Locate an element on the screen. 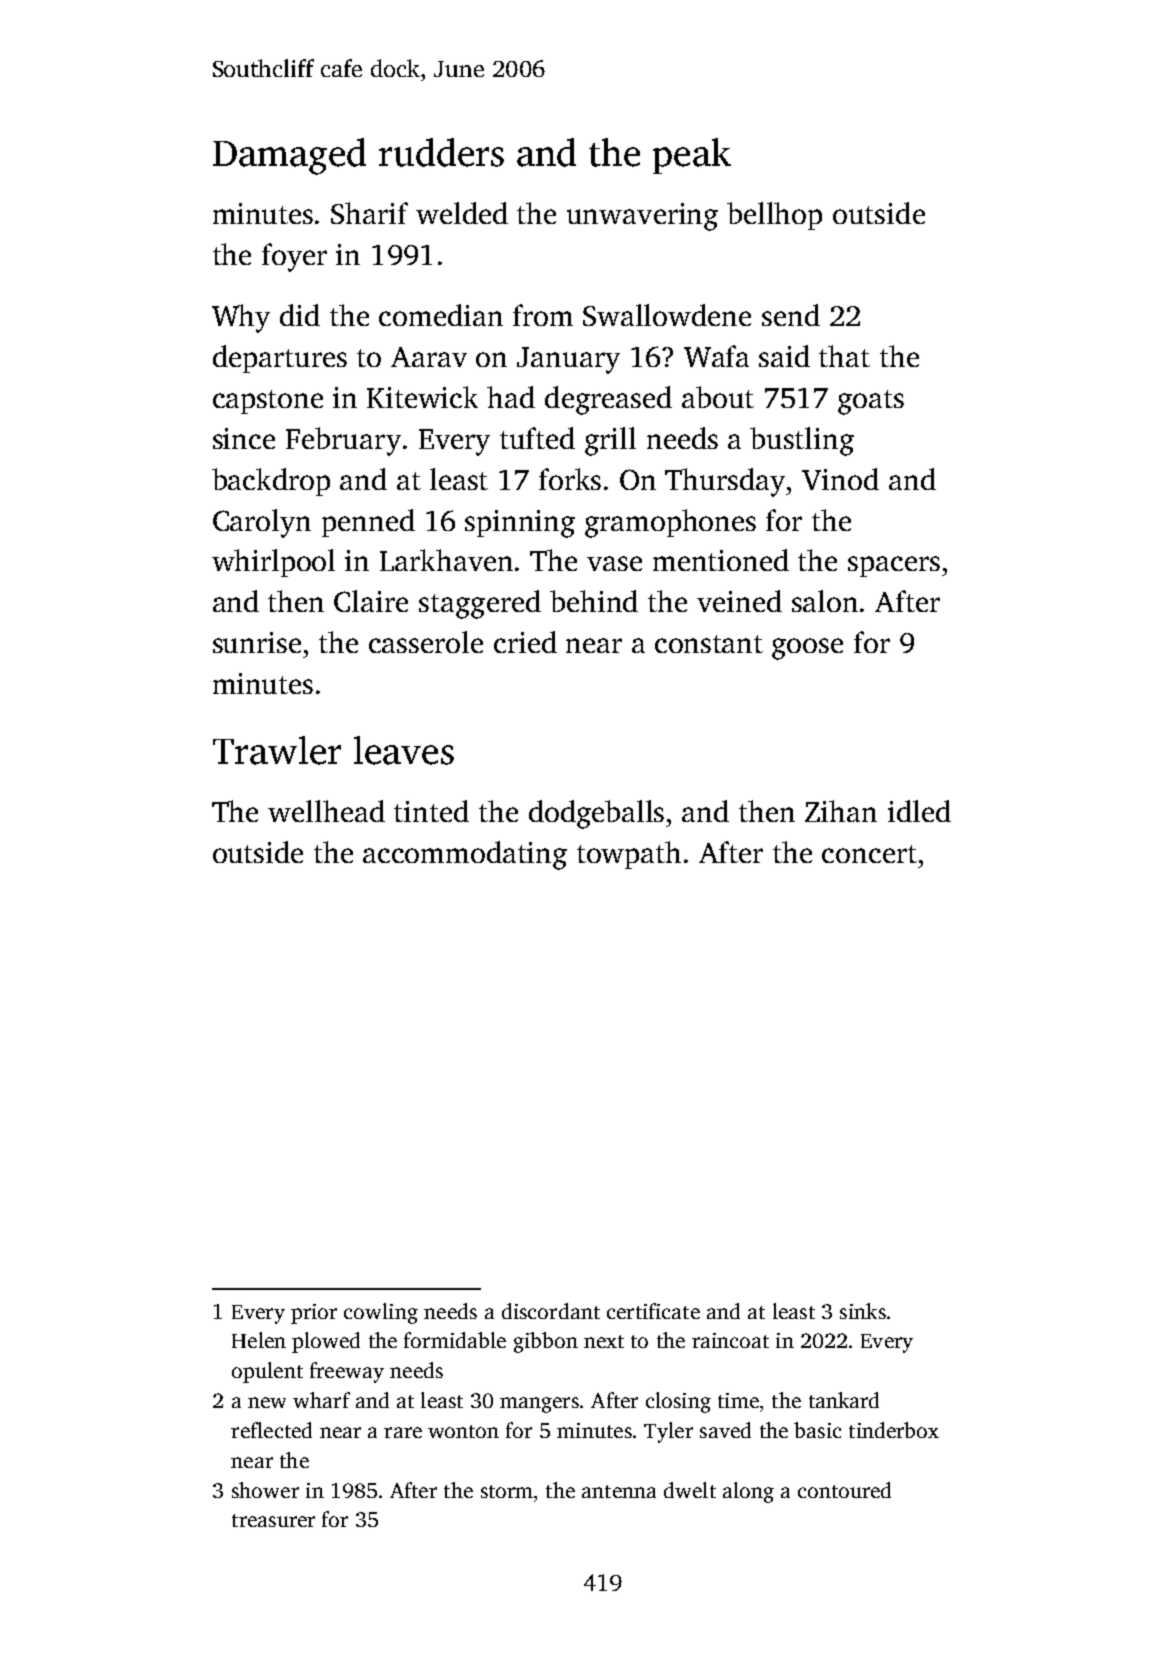  Damaged is located at coordinates (289, 156).
